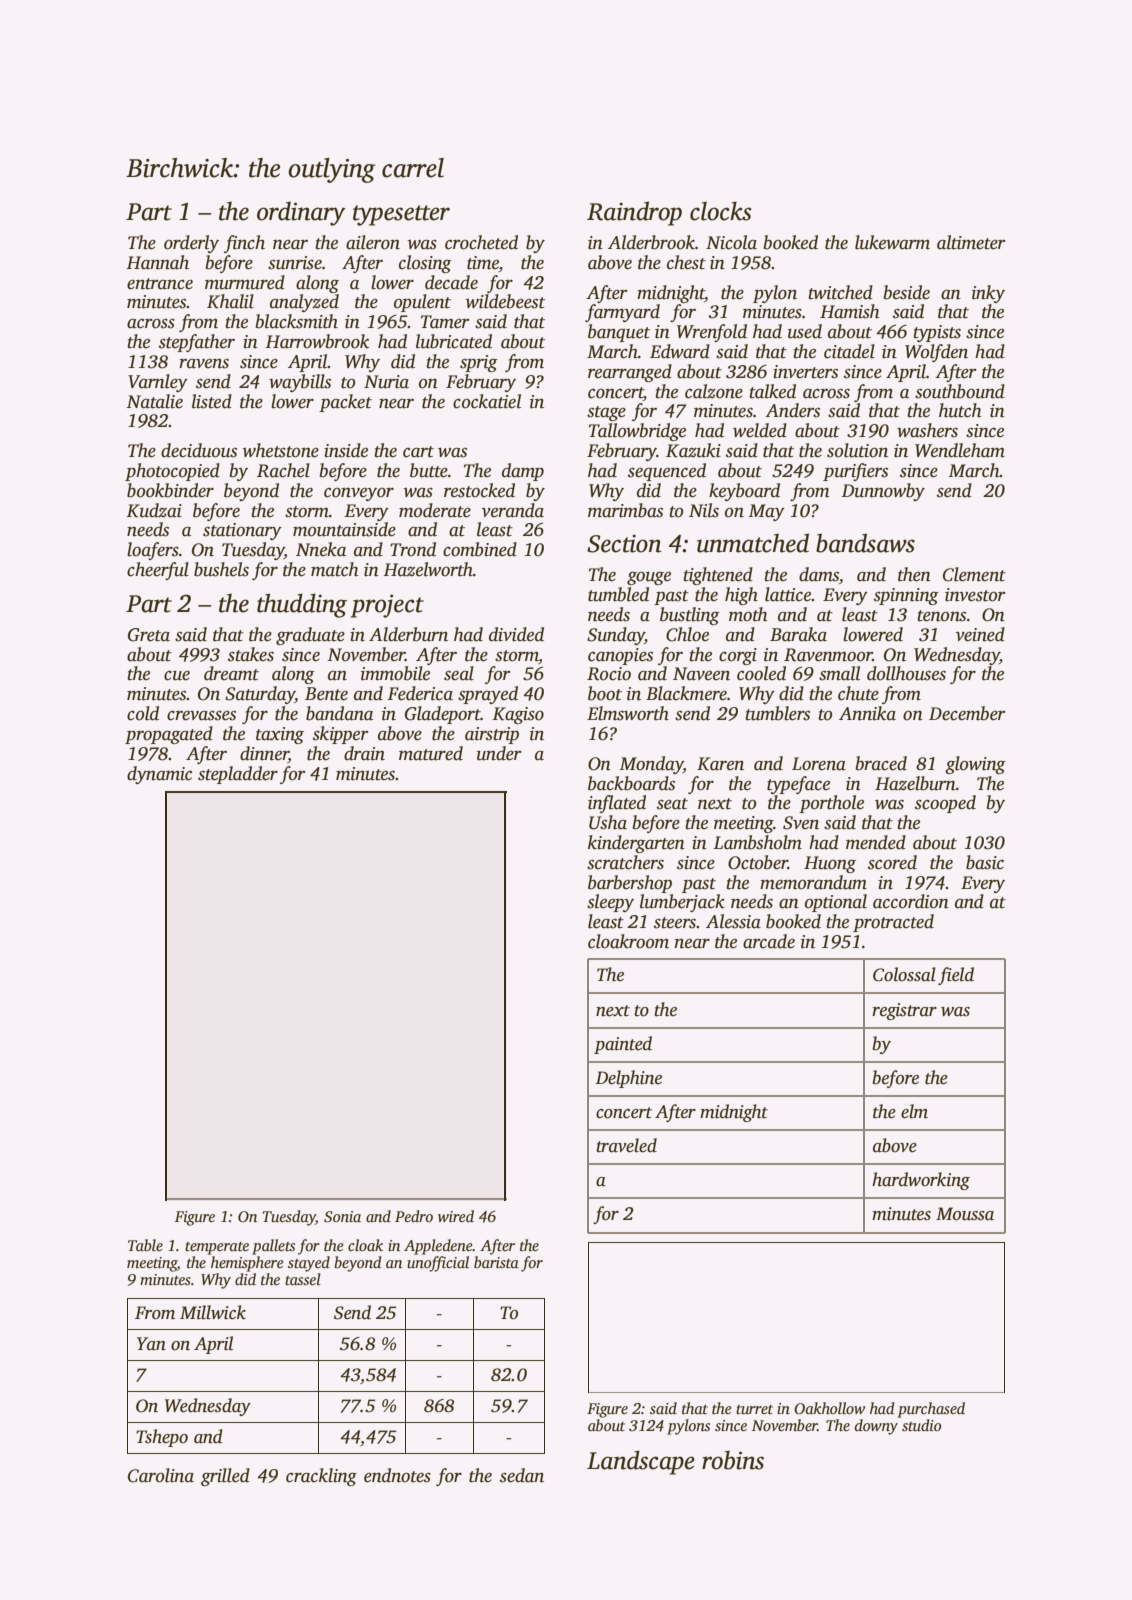 This page has height=1600, width=1132. I want to click on cold, so click(143, 713).
